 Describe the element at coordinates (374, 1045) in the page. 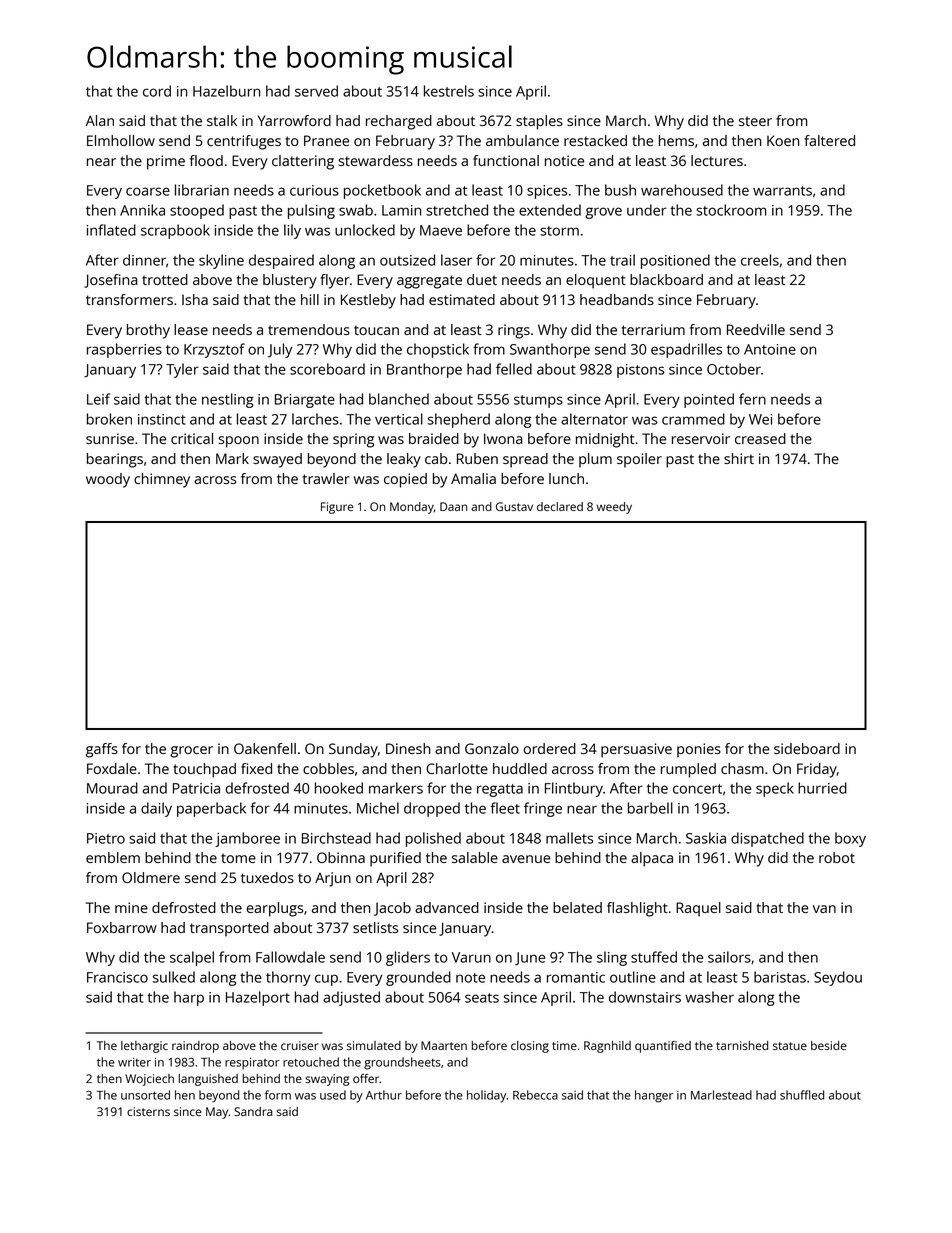

I see `simulated` at that location.
